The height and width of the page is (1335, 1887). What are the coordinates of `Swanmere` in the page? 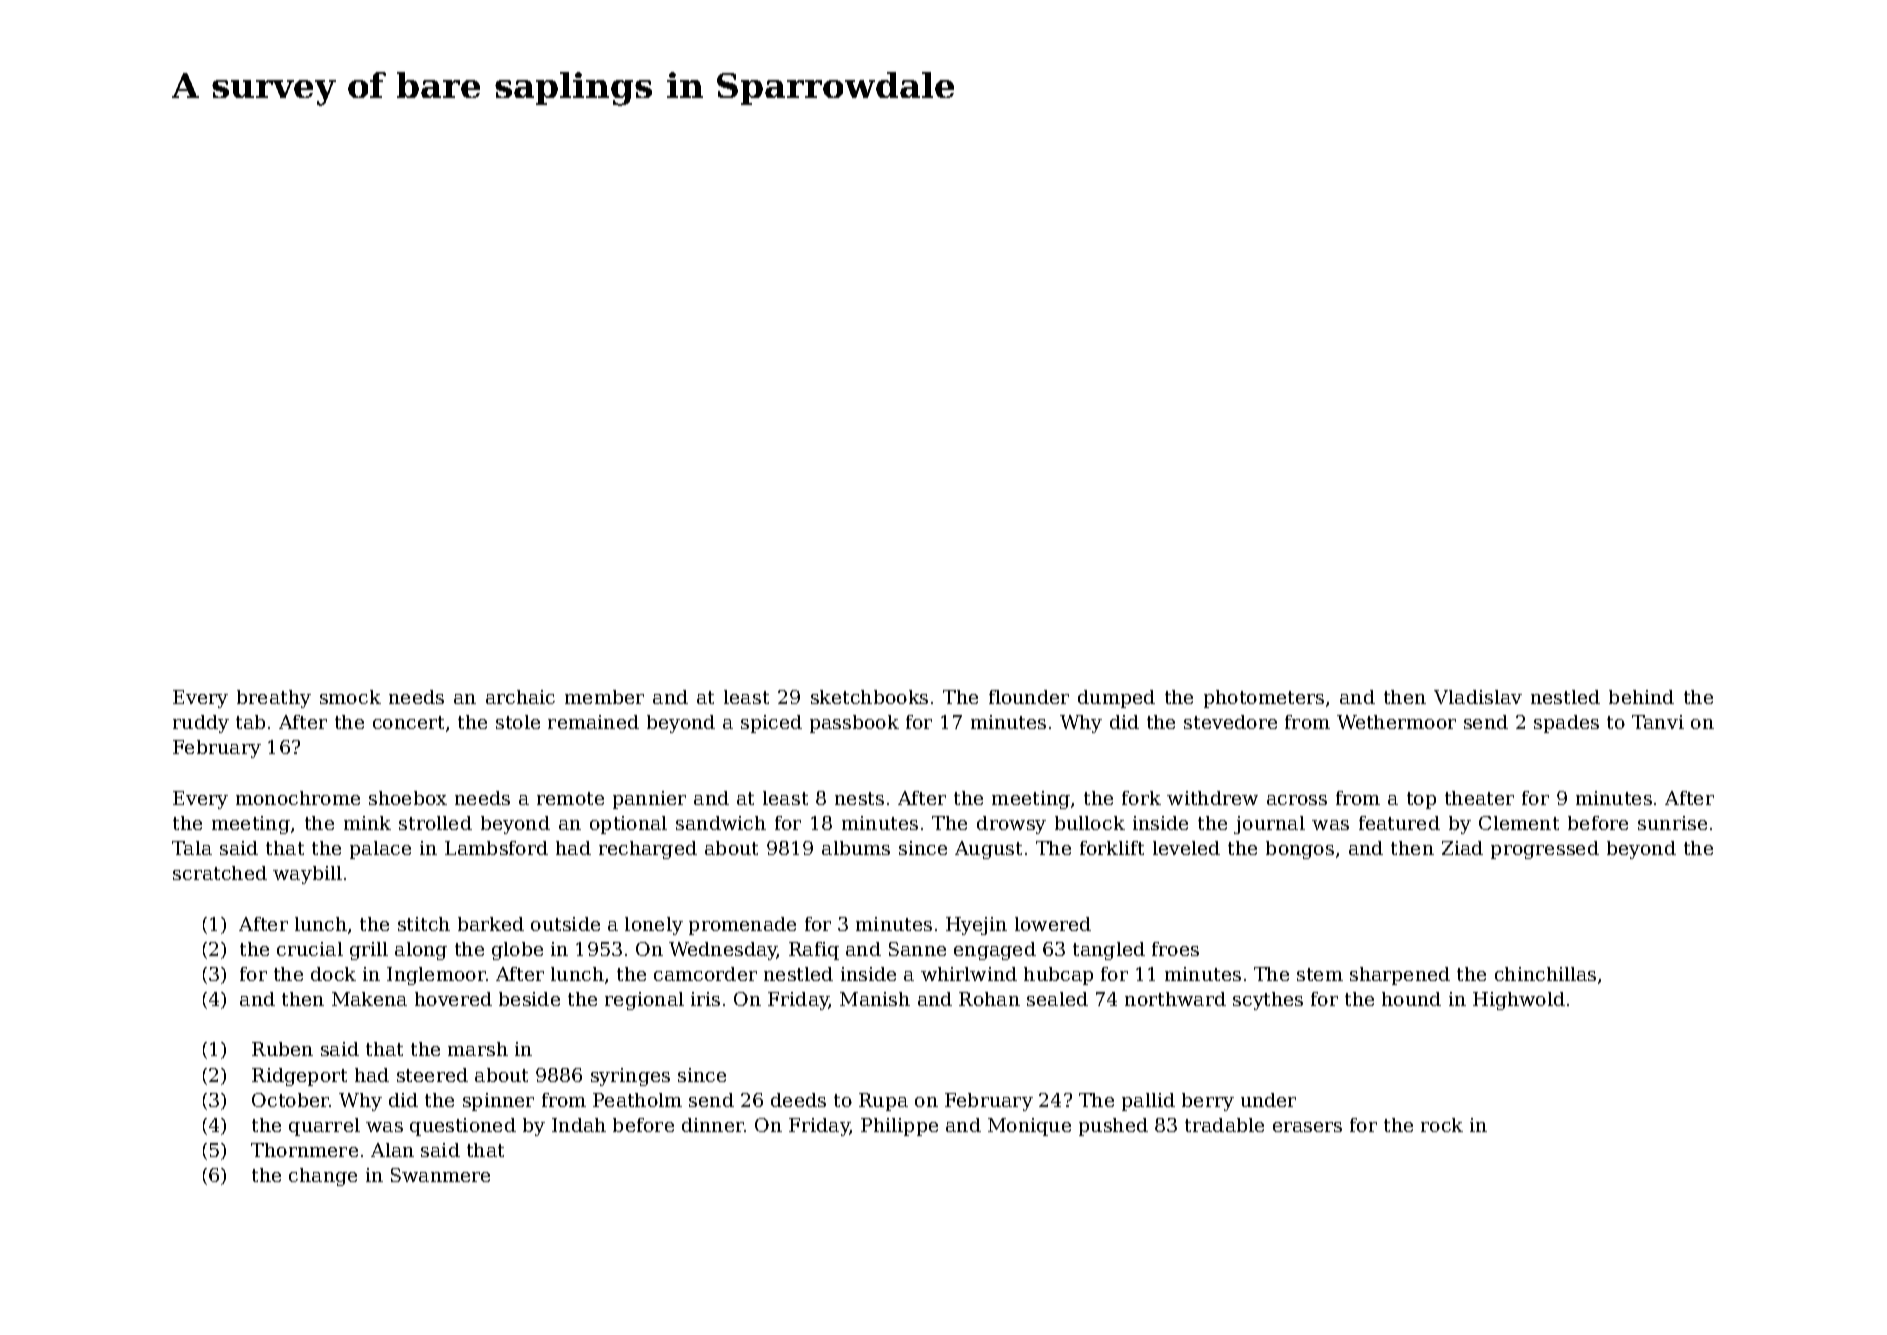 It's located at (440, 1175).
